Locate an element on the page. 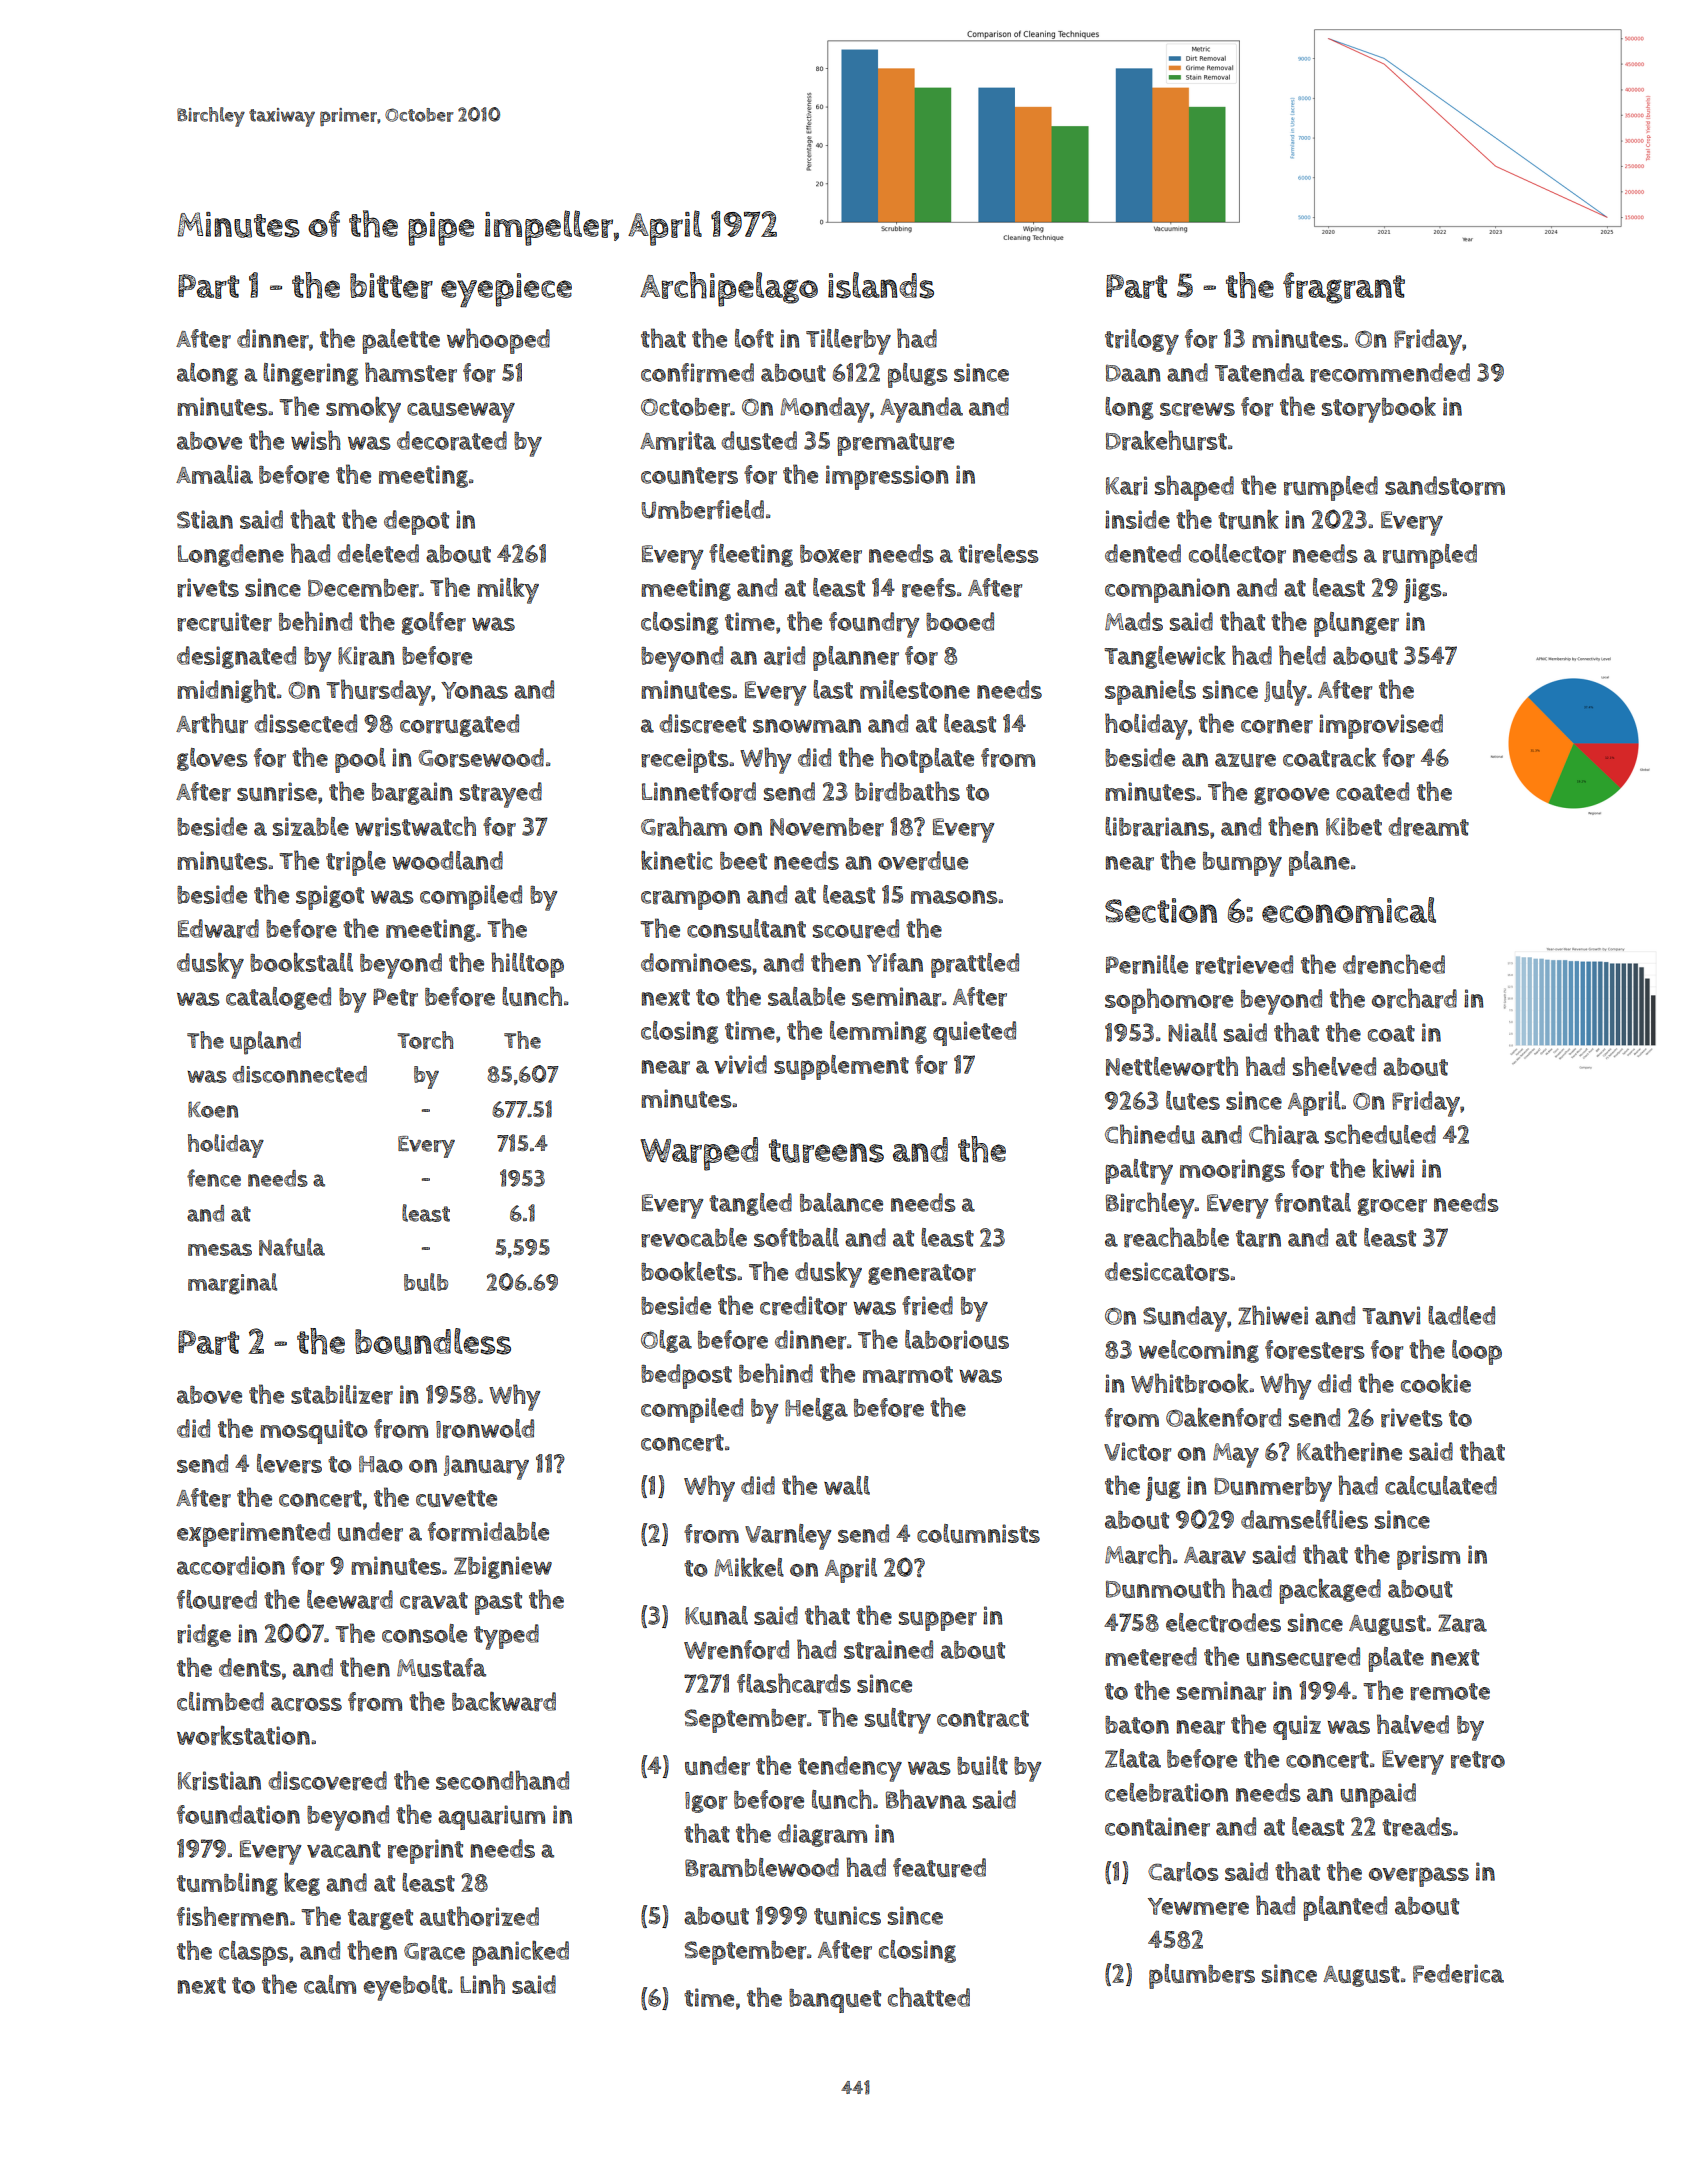  Chinedu is located at coordinates (1150, 1134).
